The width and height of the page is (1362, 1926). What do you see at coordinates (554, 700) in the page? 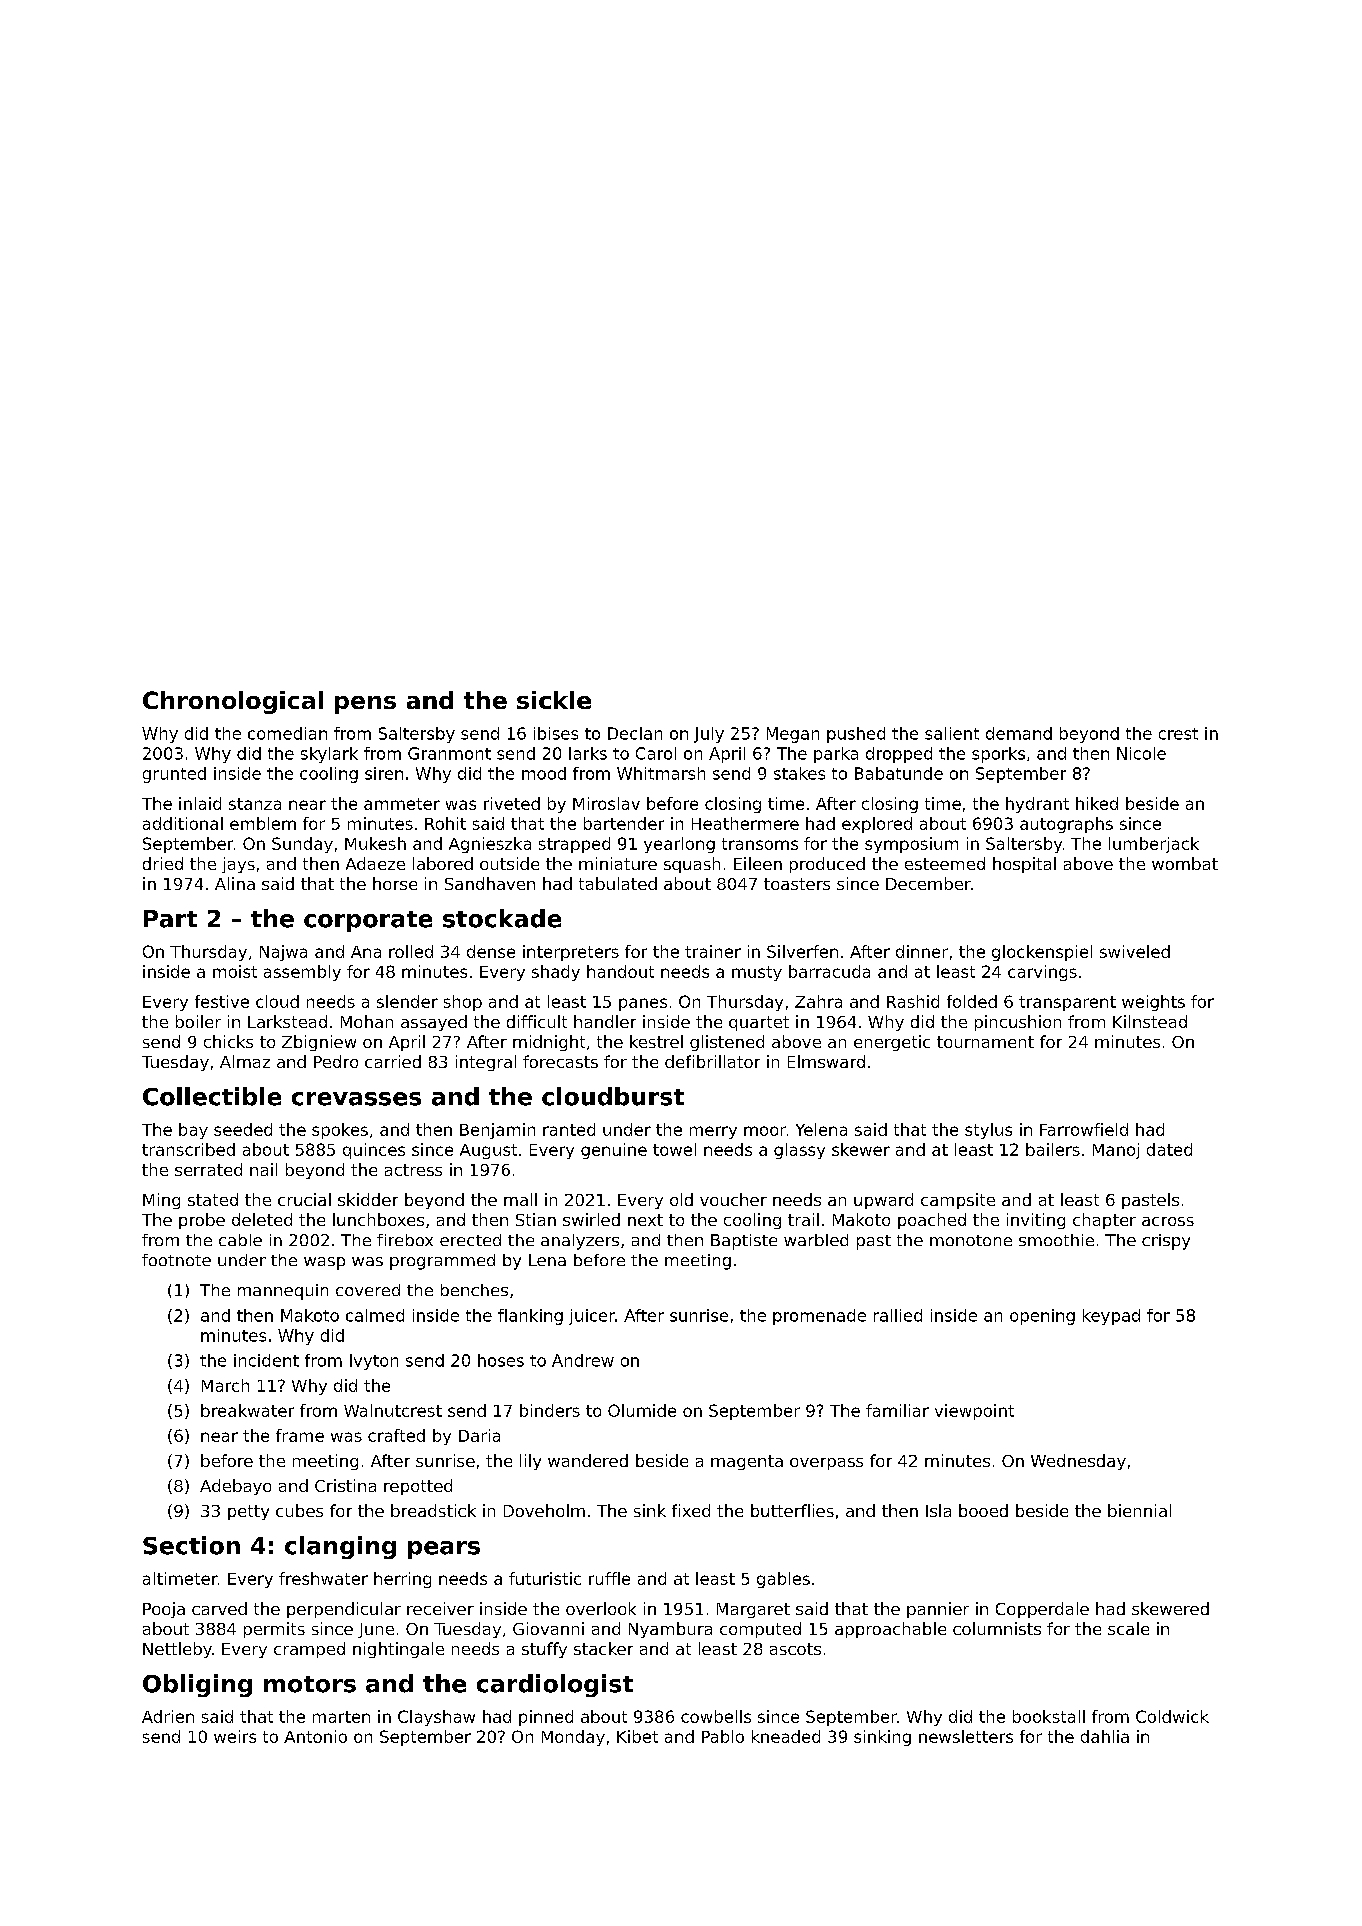
I see `sickle` at bounding box center [554, 700].
